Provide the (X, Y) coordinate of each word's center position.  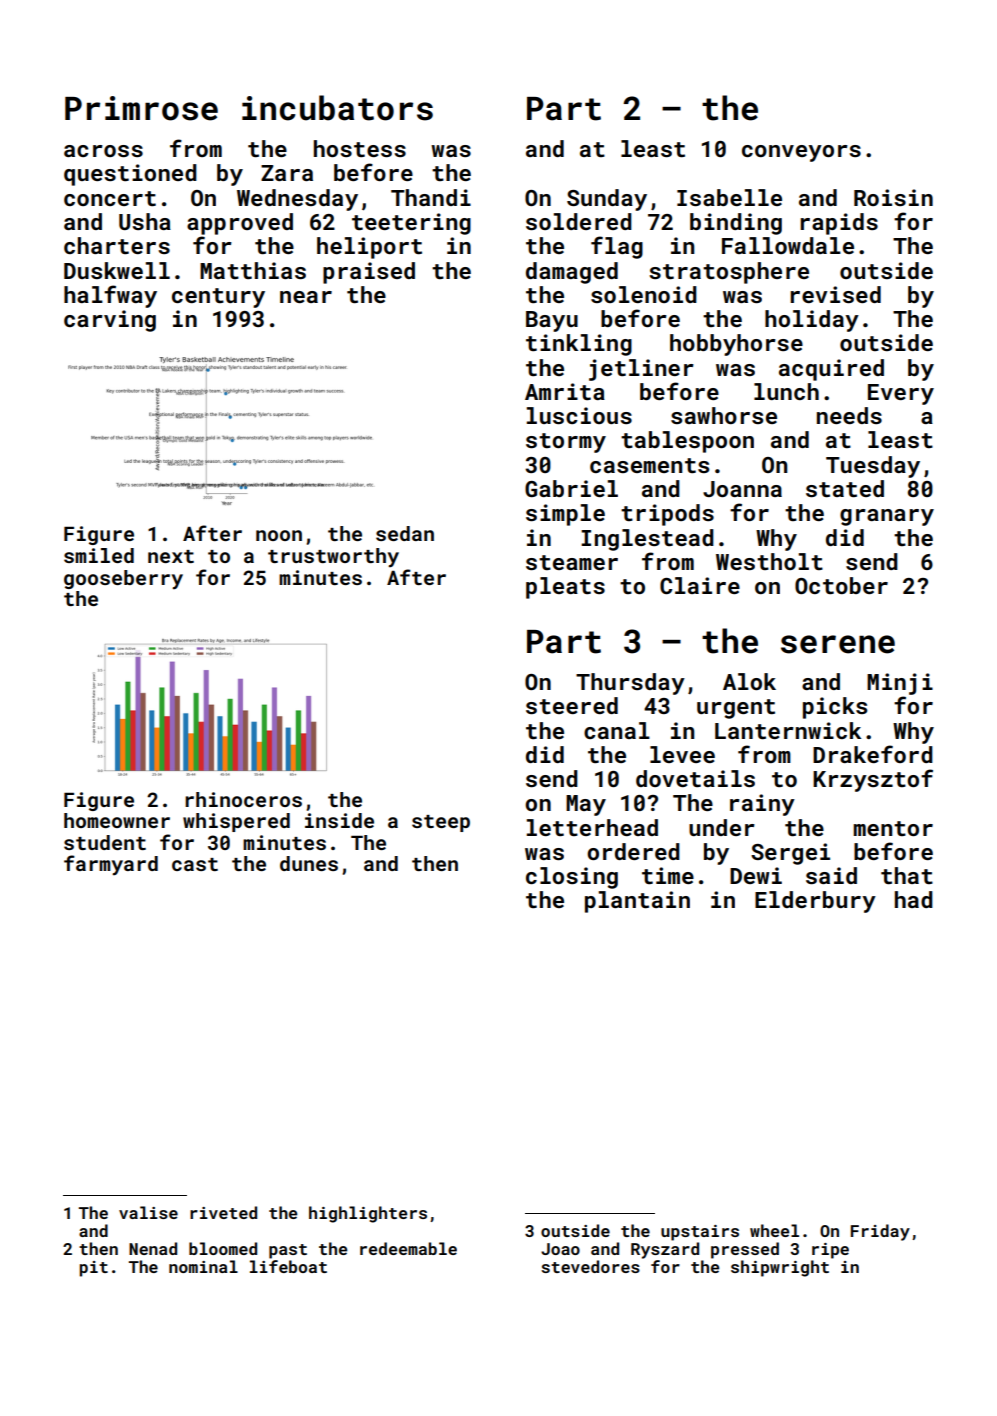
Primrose (141, 108)
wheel (774, 1230)
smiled (99, 555)
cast (195, 864)
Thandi (431, 197)
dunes (309, 863)
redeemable (408, 1248)
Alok (749, 681)
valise (148, 1212)
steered (572, 705)
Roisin (893, 197)
